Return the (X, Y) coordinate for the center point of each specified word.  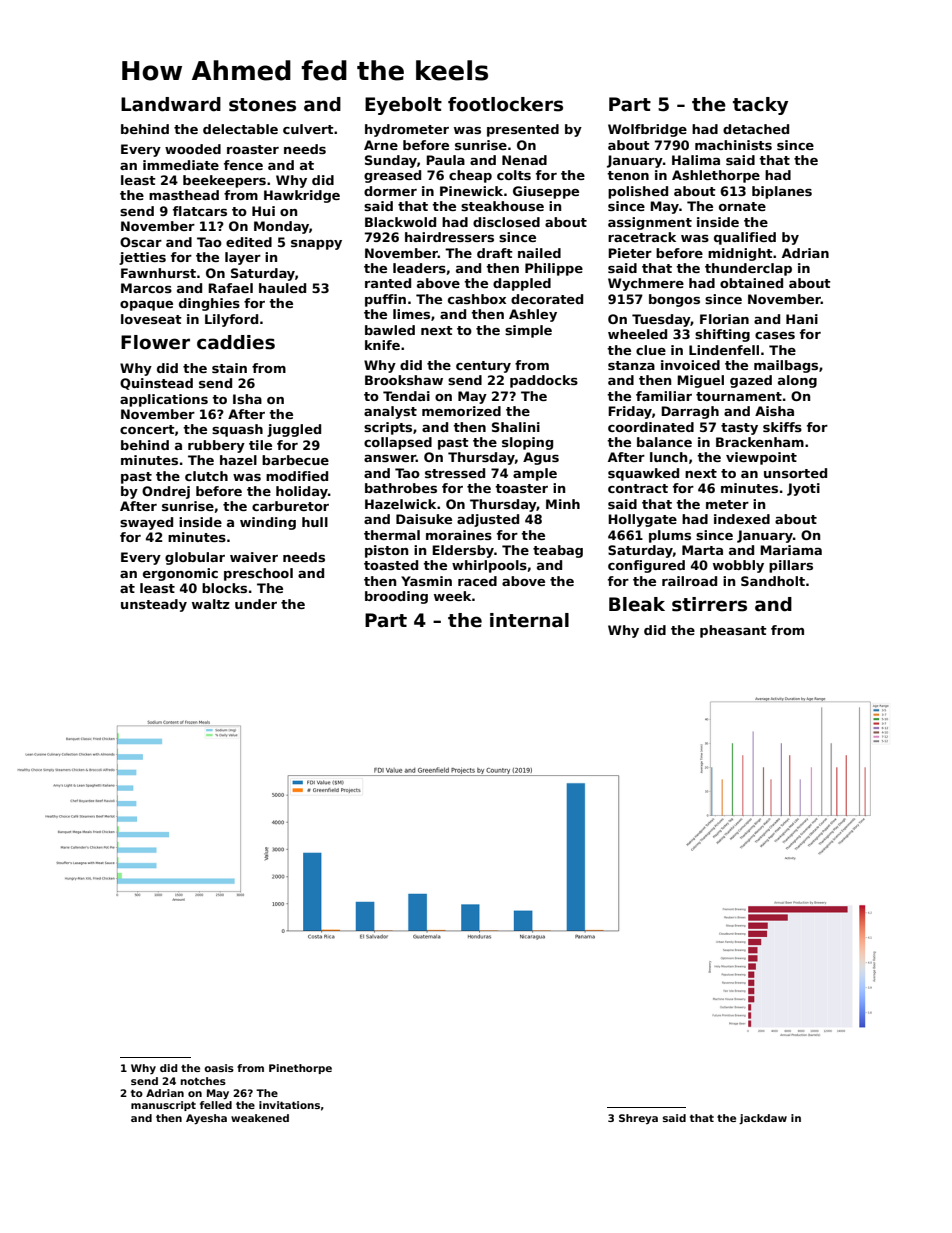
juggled (294, 430)
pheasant (733, 631)
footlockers (505, 104)
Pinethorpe (300, 1069)
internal (529, 620)
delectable (240, 129)
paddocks (544, 381)
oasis (219, 1068)
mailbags (786, 366)
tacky (760, 106)
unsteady (154, 605)
